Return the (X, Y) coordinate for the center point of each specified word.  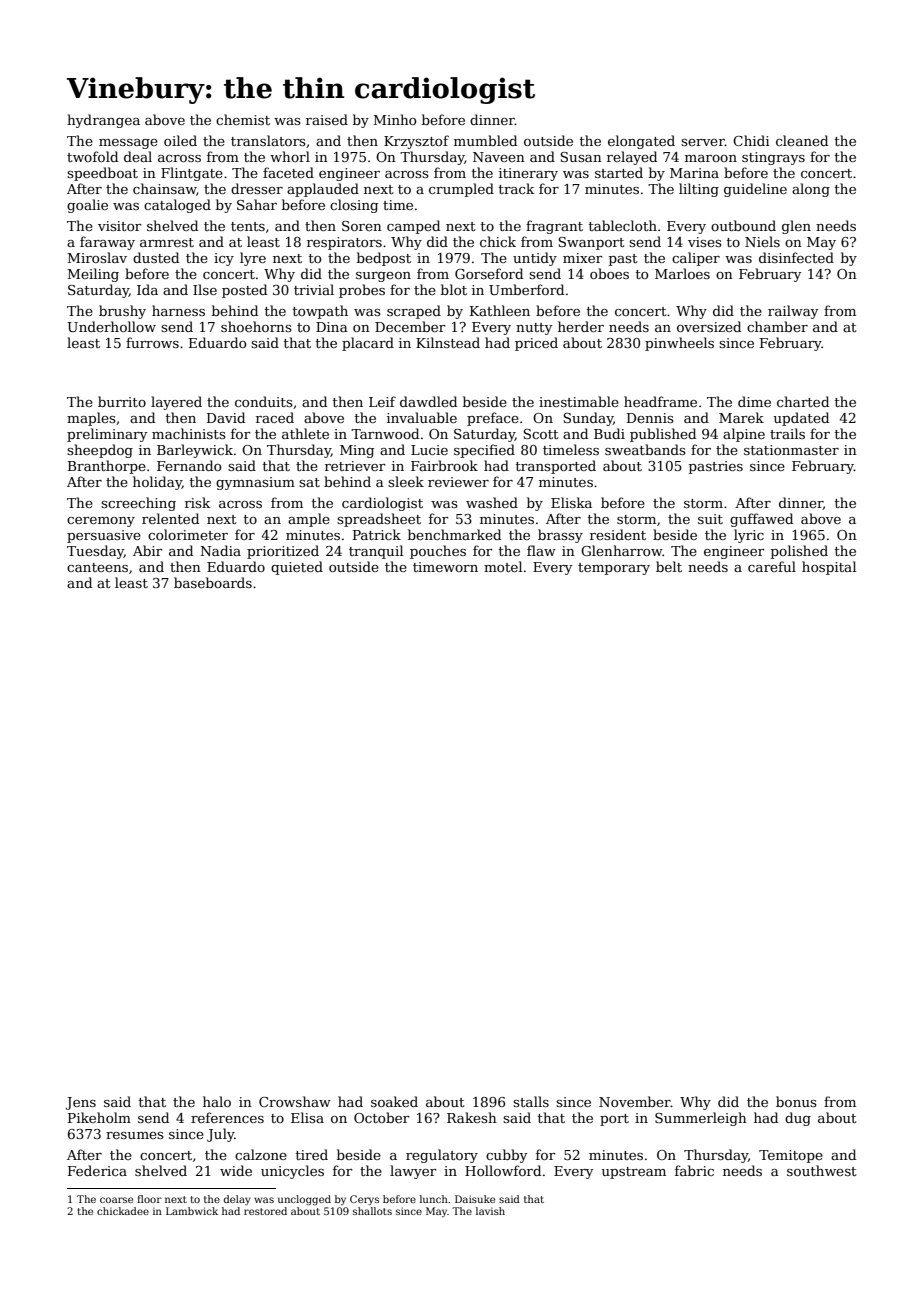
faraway (107, 243)
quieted (297, 568)
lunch (434, 1199)
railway (793, 312)
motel (503, 566)
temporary (614, 569)
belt (669, 566)
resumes (135, 1135)
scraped (414, 312)
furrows (152, 342)
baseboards (213, 582)
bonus (796, 1101)
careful (772, 566)
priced (536, 344)
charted (803, 401)
